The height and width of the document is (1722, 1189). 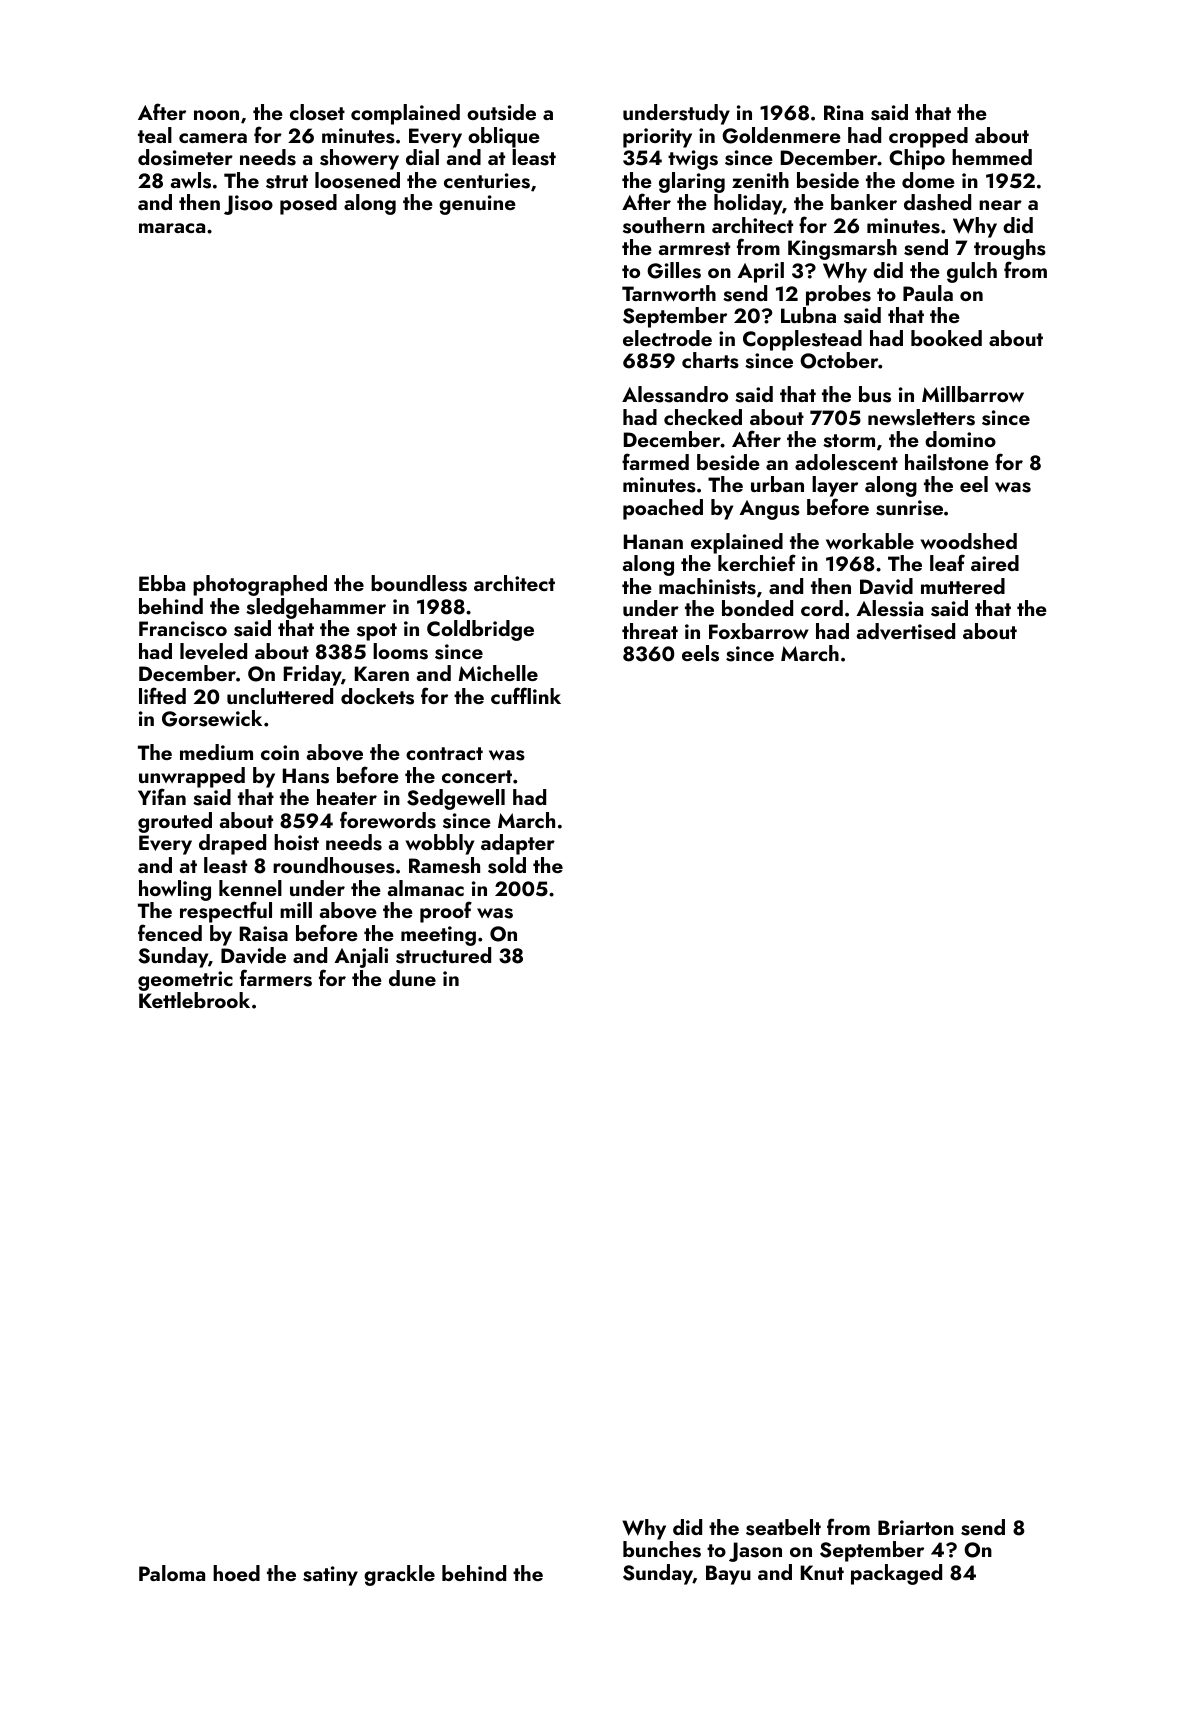 What do you see at coordinates (260, 585) in the document?
I see `photographed` at bounding box center [260, 585].
